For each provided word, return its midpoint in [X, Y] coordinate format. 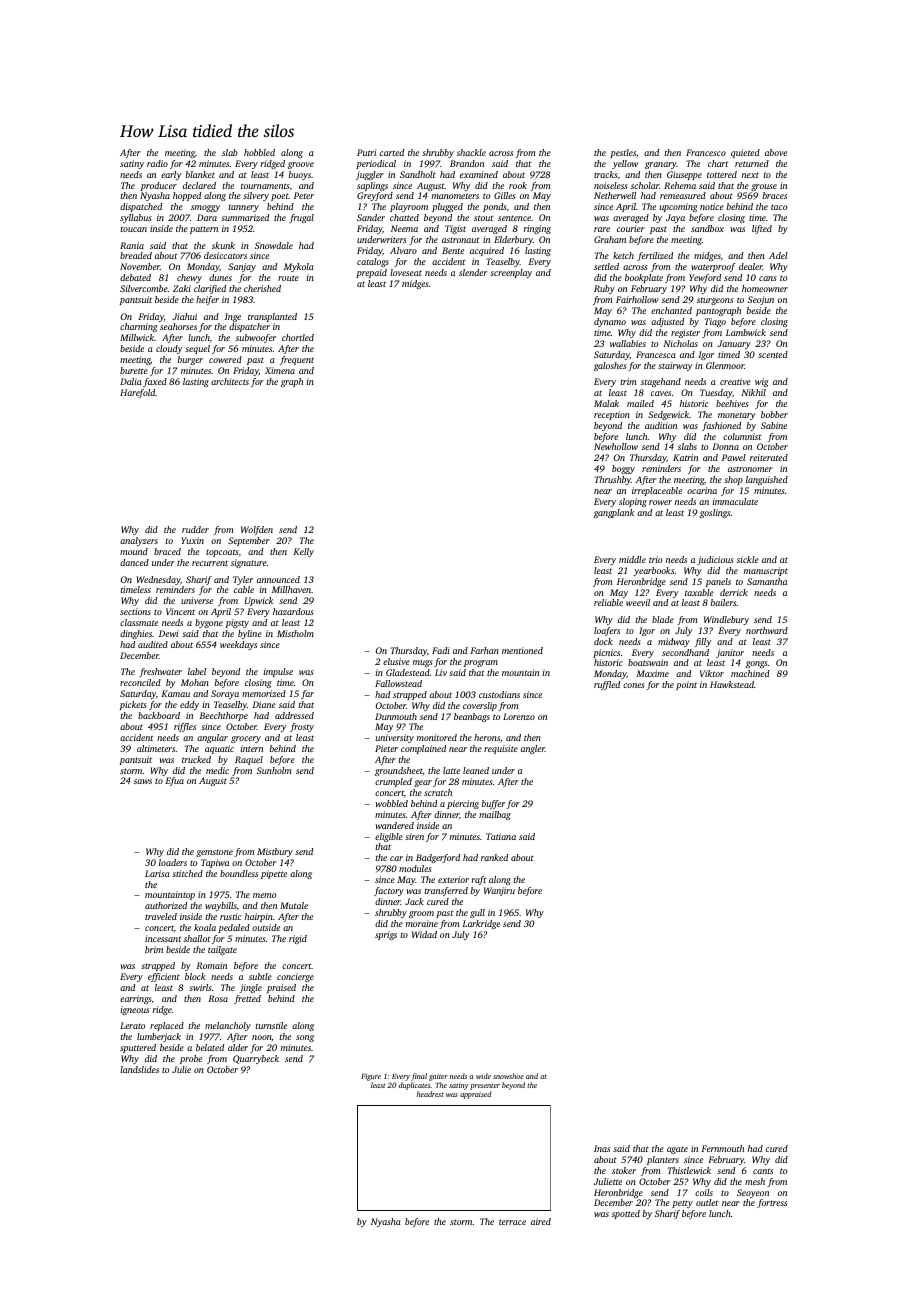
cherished [262, 288]
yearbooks [653, 571]
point [686, 685]
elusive [396, 661]
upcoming [679, 207]
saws [143, 781]
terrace [512, 1222]
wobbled [391, 803]
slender [473, 272]
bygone [209, 623]
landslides [139, 1069]
